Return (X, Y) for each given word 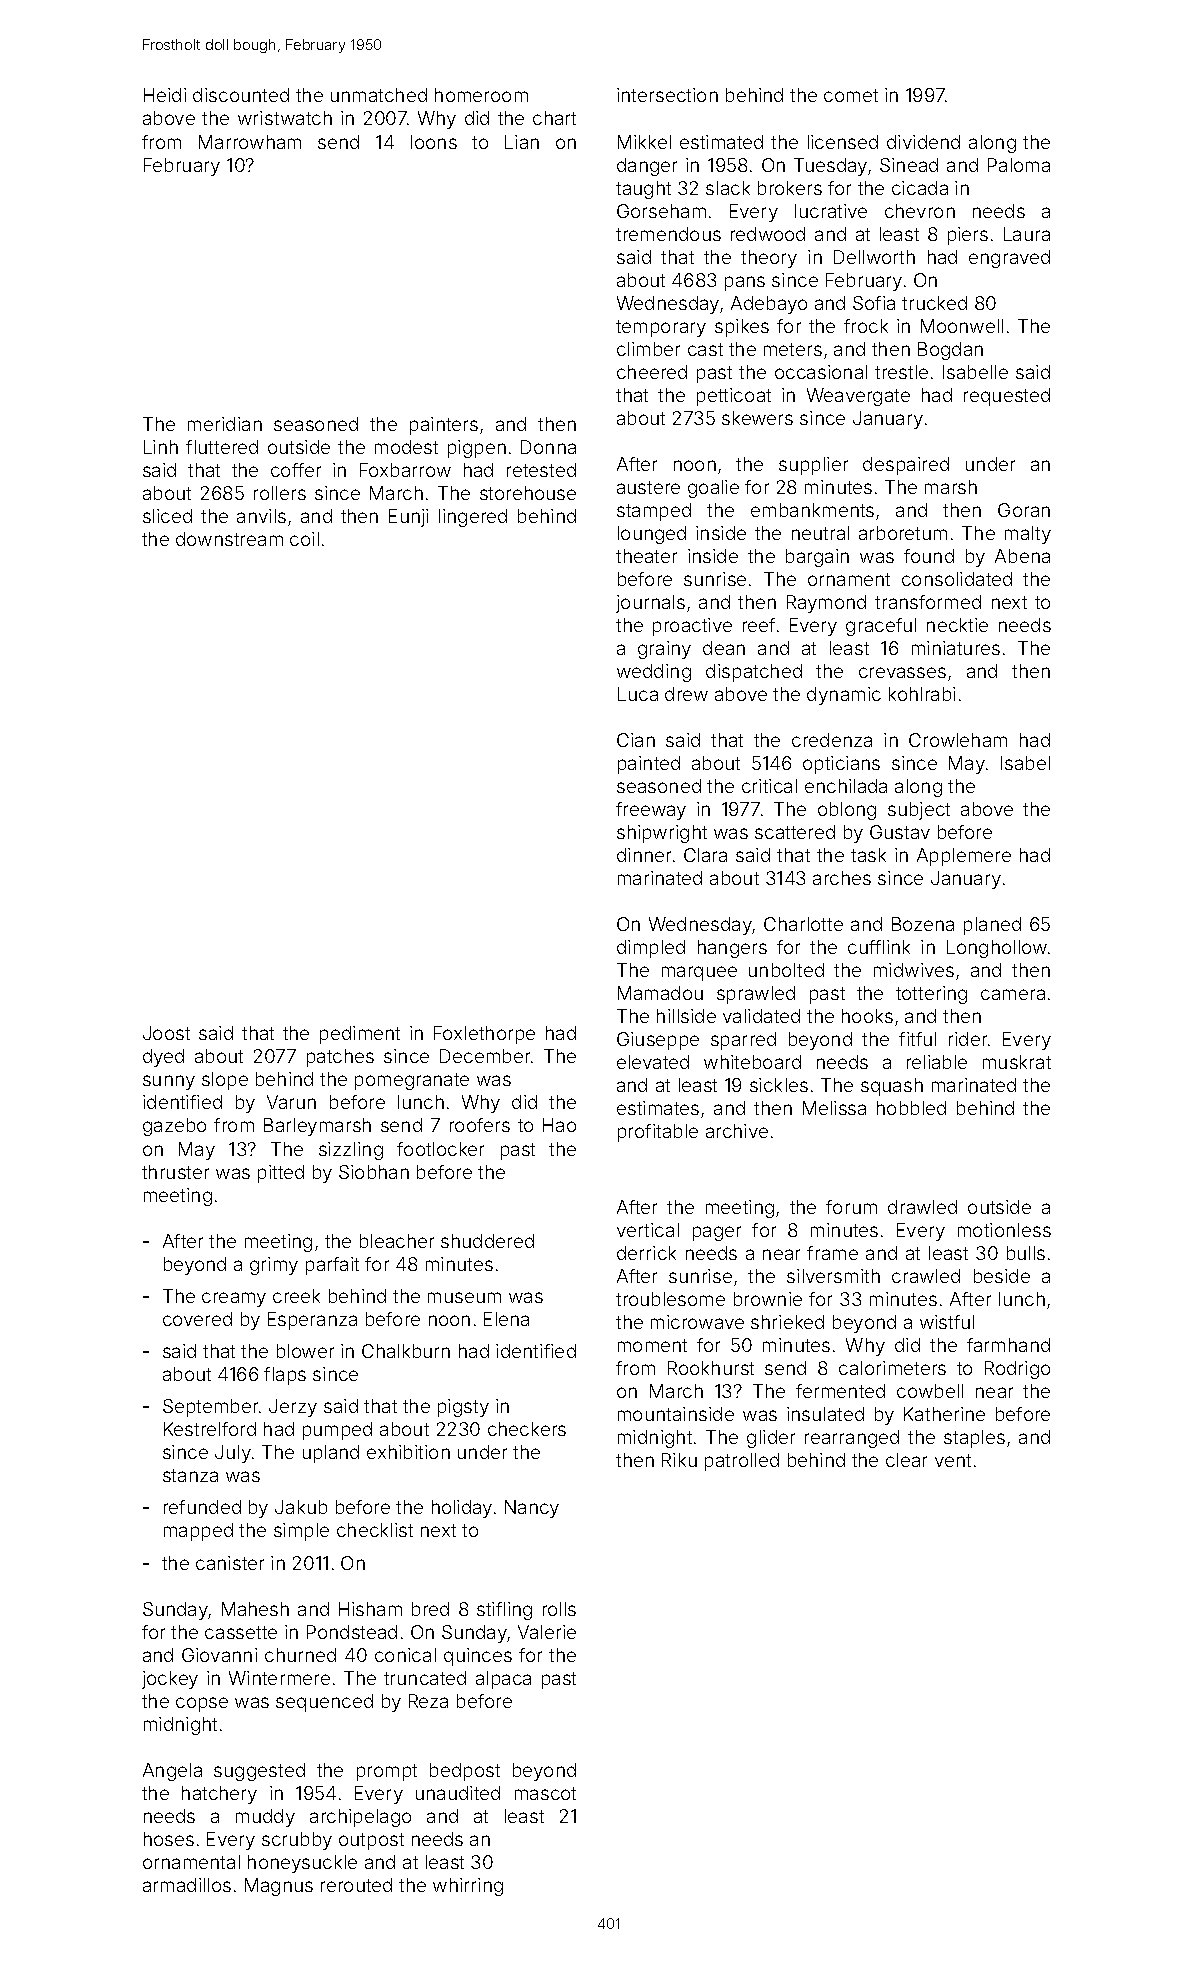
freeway (651, 811)
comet (851, 95)
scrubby (297, 1841)
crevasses (902, 672)
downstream (229, 539)
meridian (225, 424)
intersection (667, 95)
